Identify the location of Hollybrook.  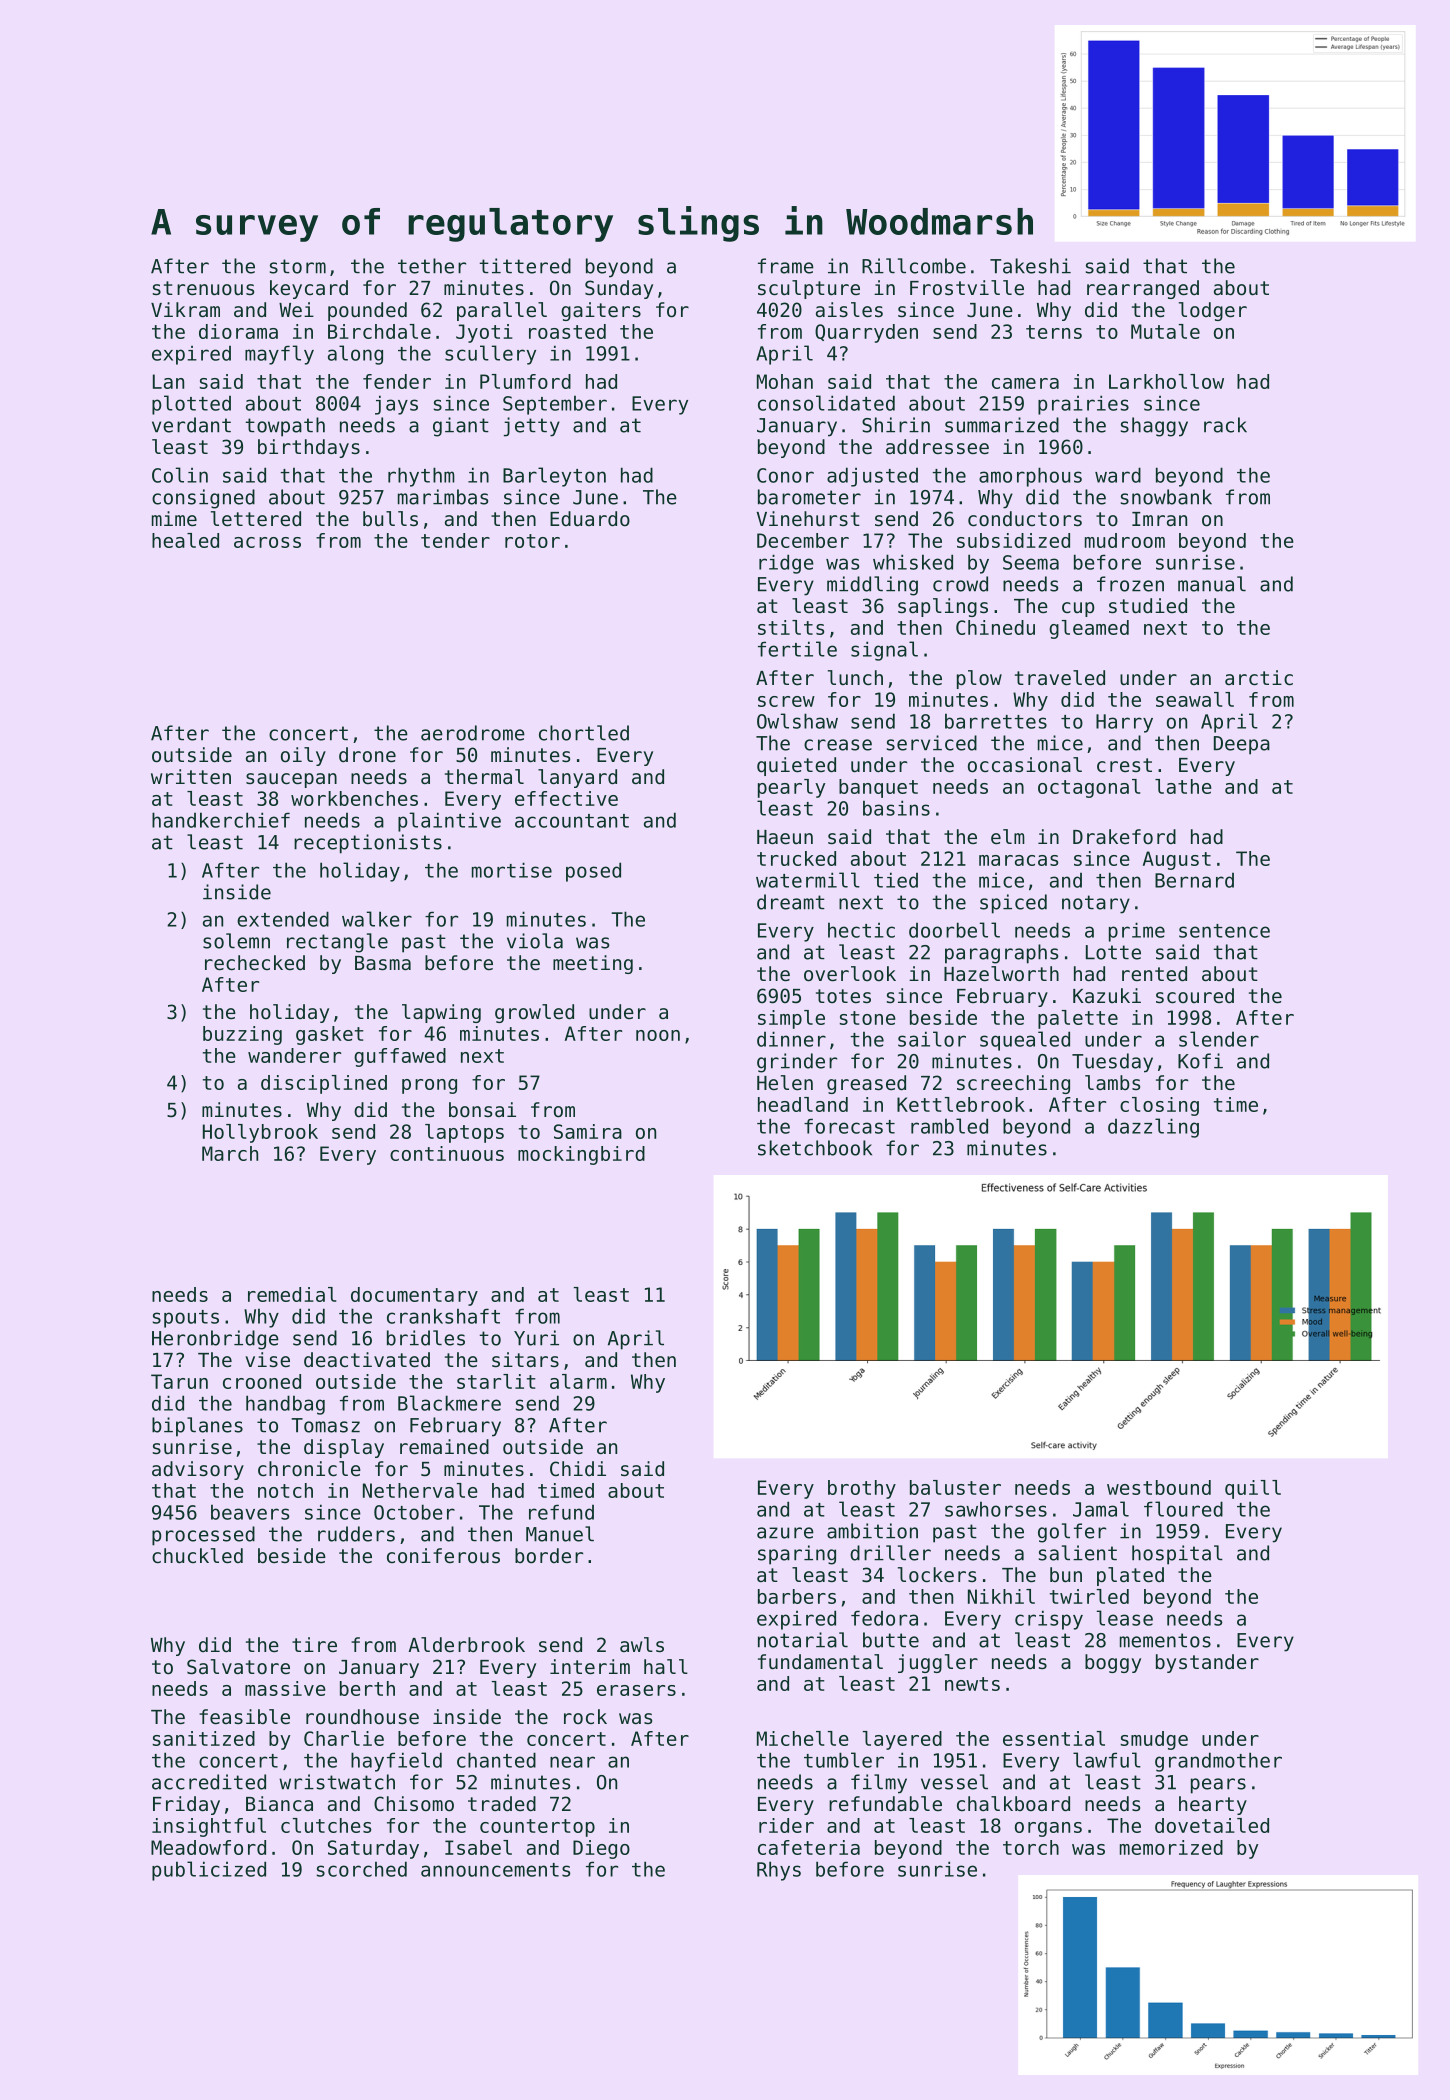
(260, 1133).
